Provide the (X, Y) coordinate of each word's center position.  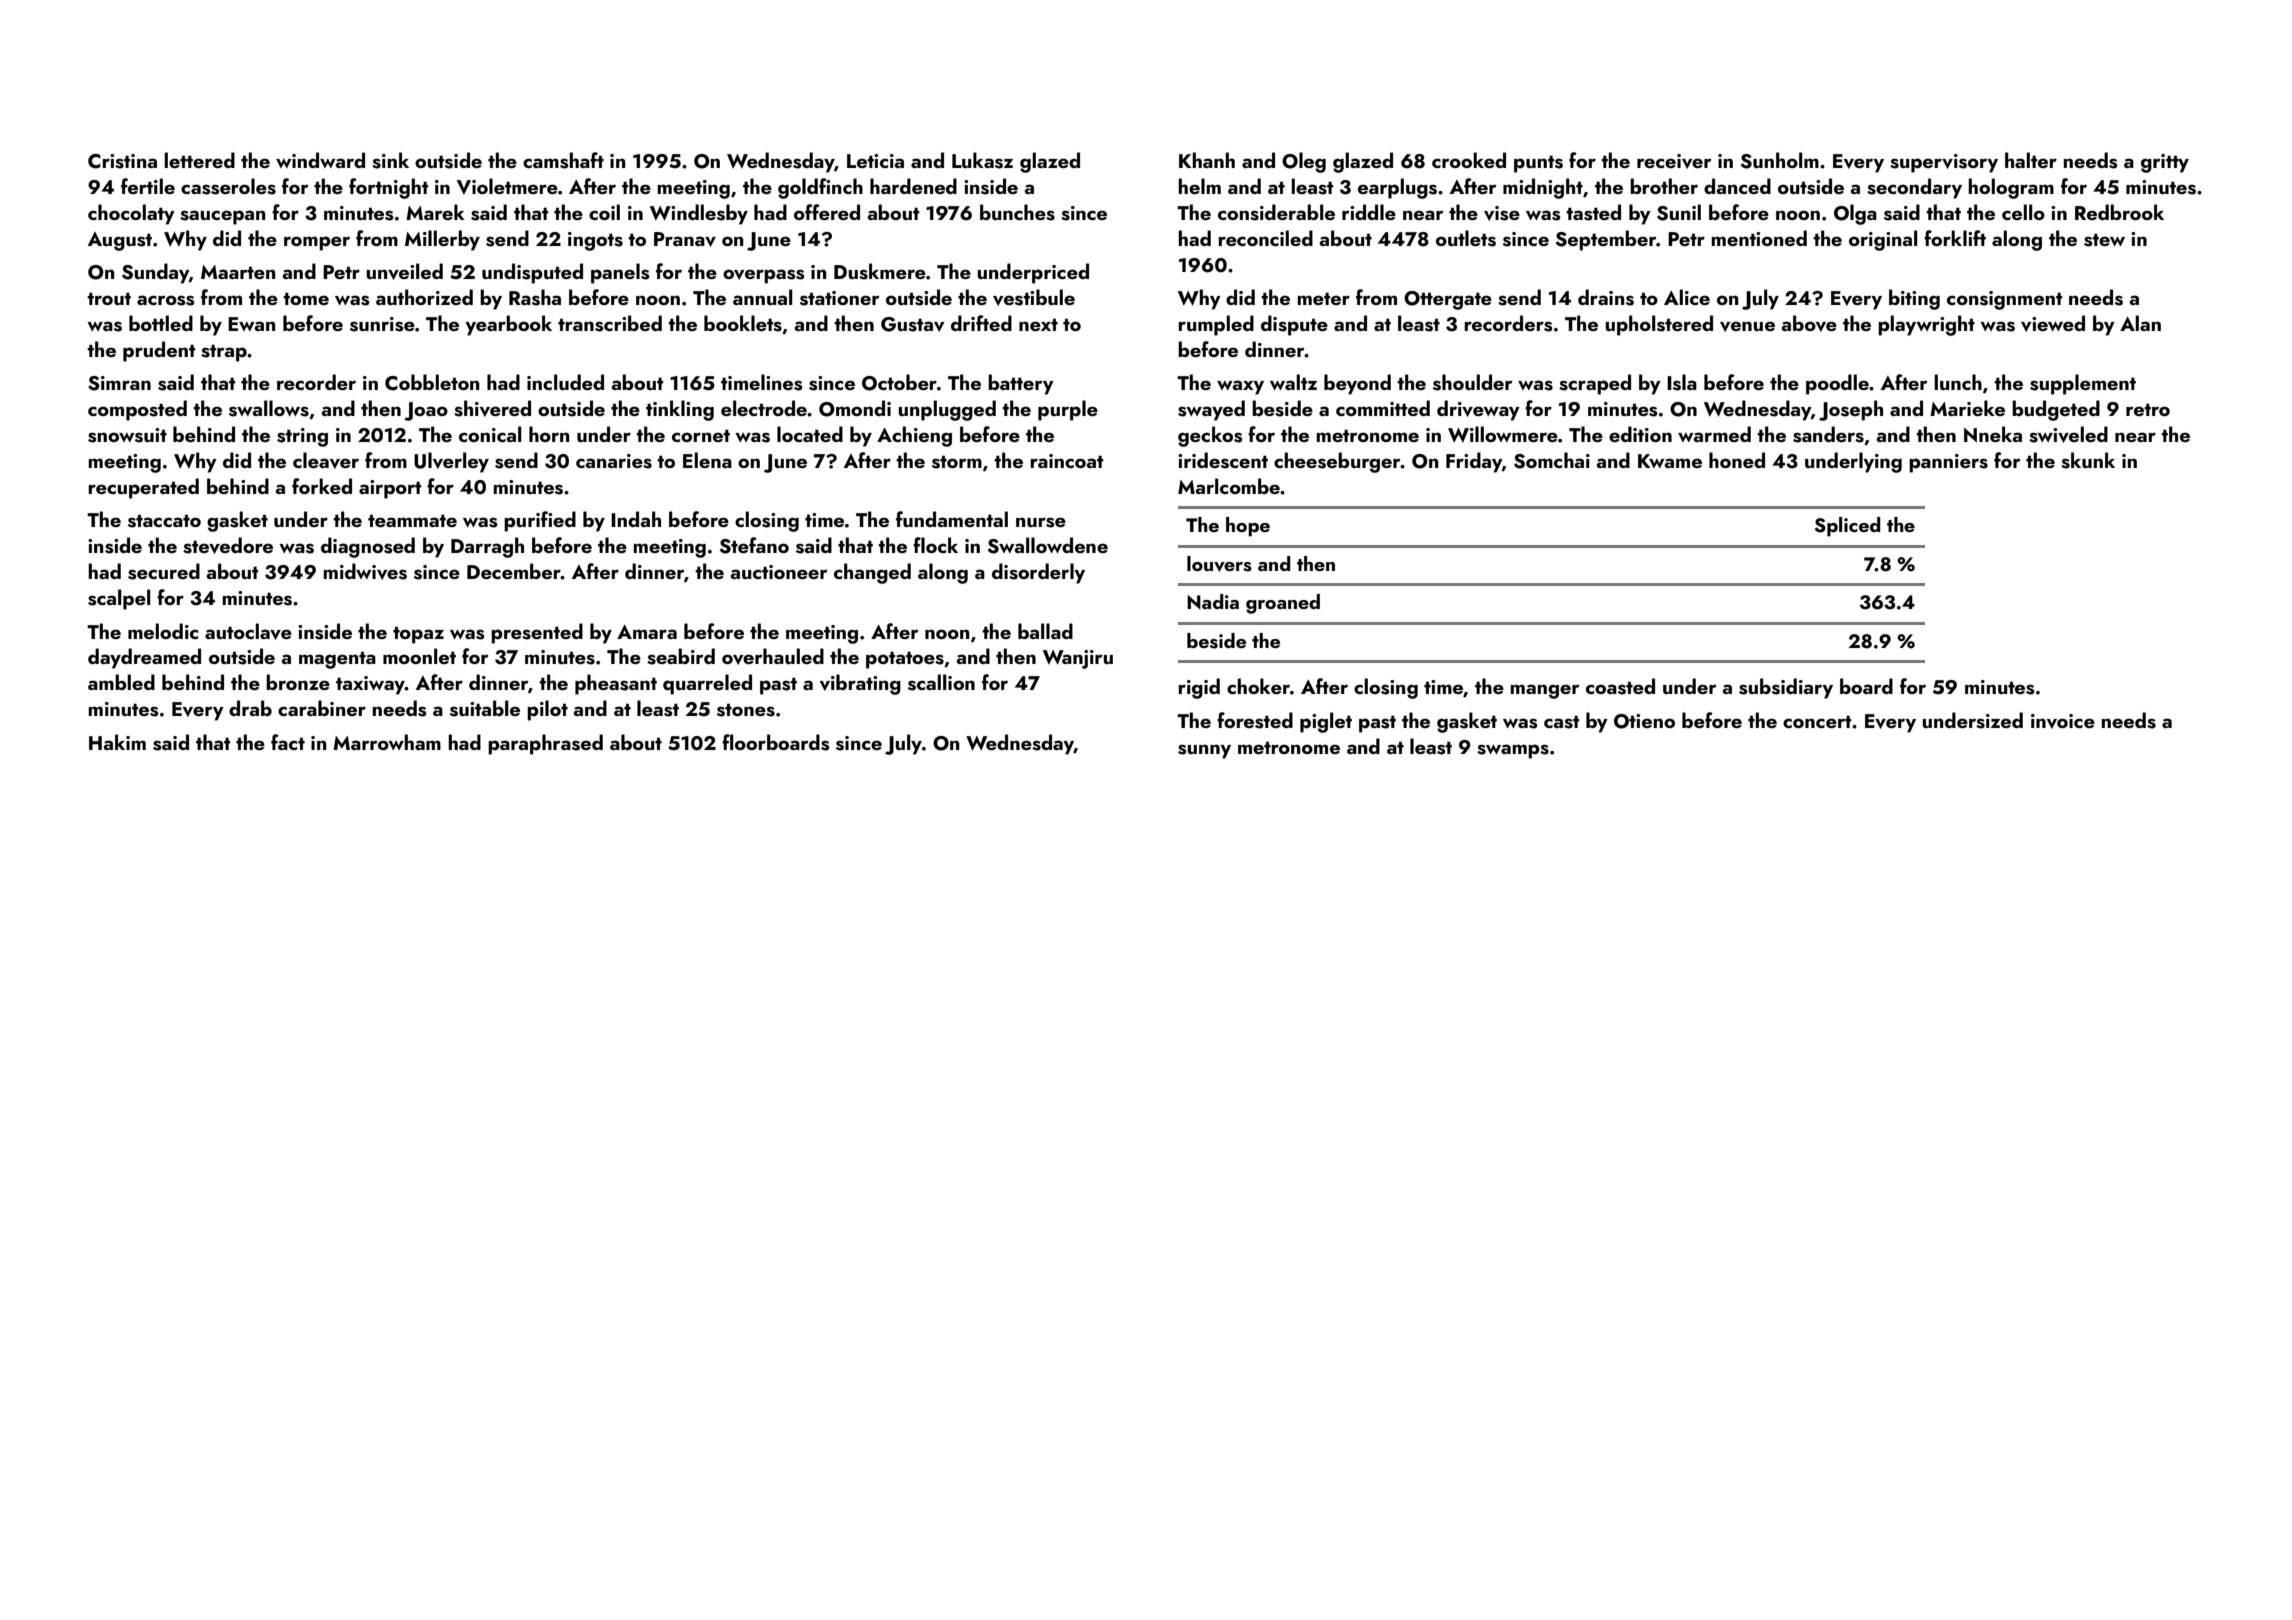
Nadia (1213, 601)
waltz (1293, 382)
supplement (2083, 384)
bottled (161, 323)
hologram (2011, 188)
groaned (1283, 604)
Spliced (1847, 527)
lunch (1958, 382)
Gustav (913, 324)
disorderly (1038, 573)
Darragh (487, 547)
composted (137, 410)
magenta (337, 660)
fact (288, 742)
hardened (913, 186)
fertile (148, 186)
